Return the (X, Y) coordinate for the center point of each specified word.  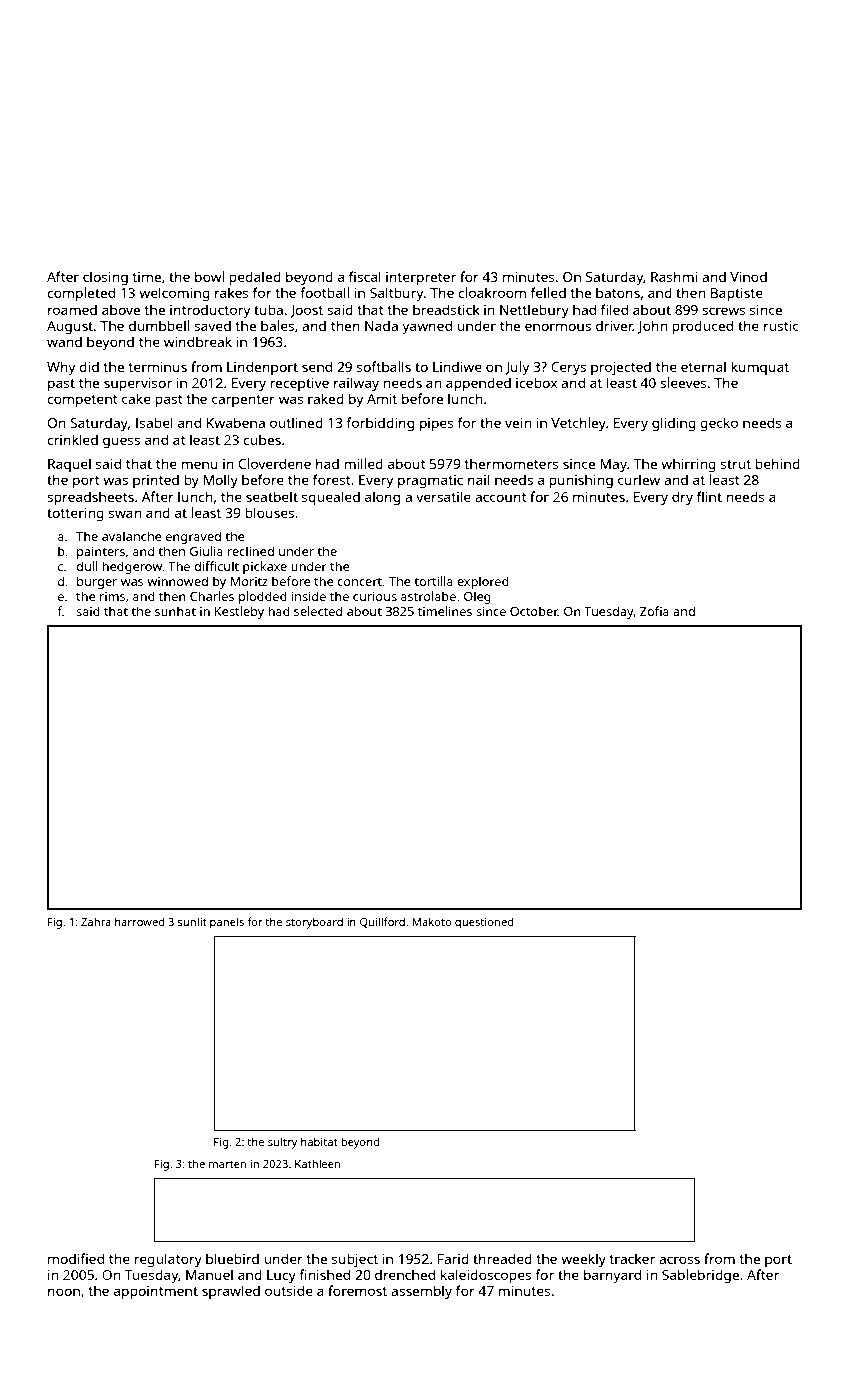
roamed (72, 309)
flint (709, 496)
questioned (484, 923)
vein (518, 423)
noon (64, 1292)
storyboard (314, 923)
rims (112, 596)
